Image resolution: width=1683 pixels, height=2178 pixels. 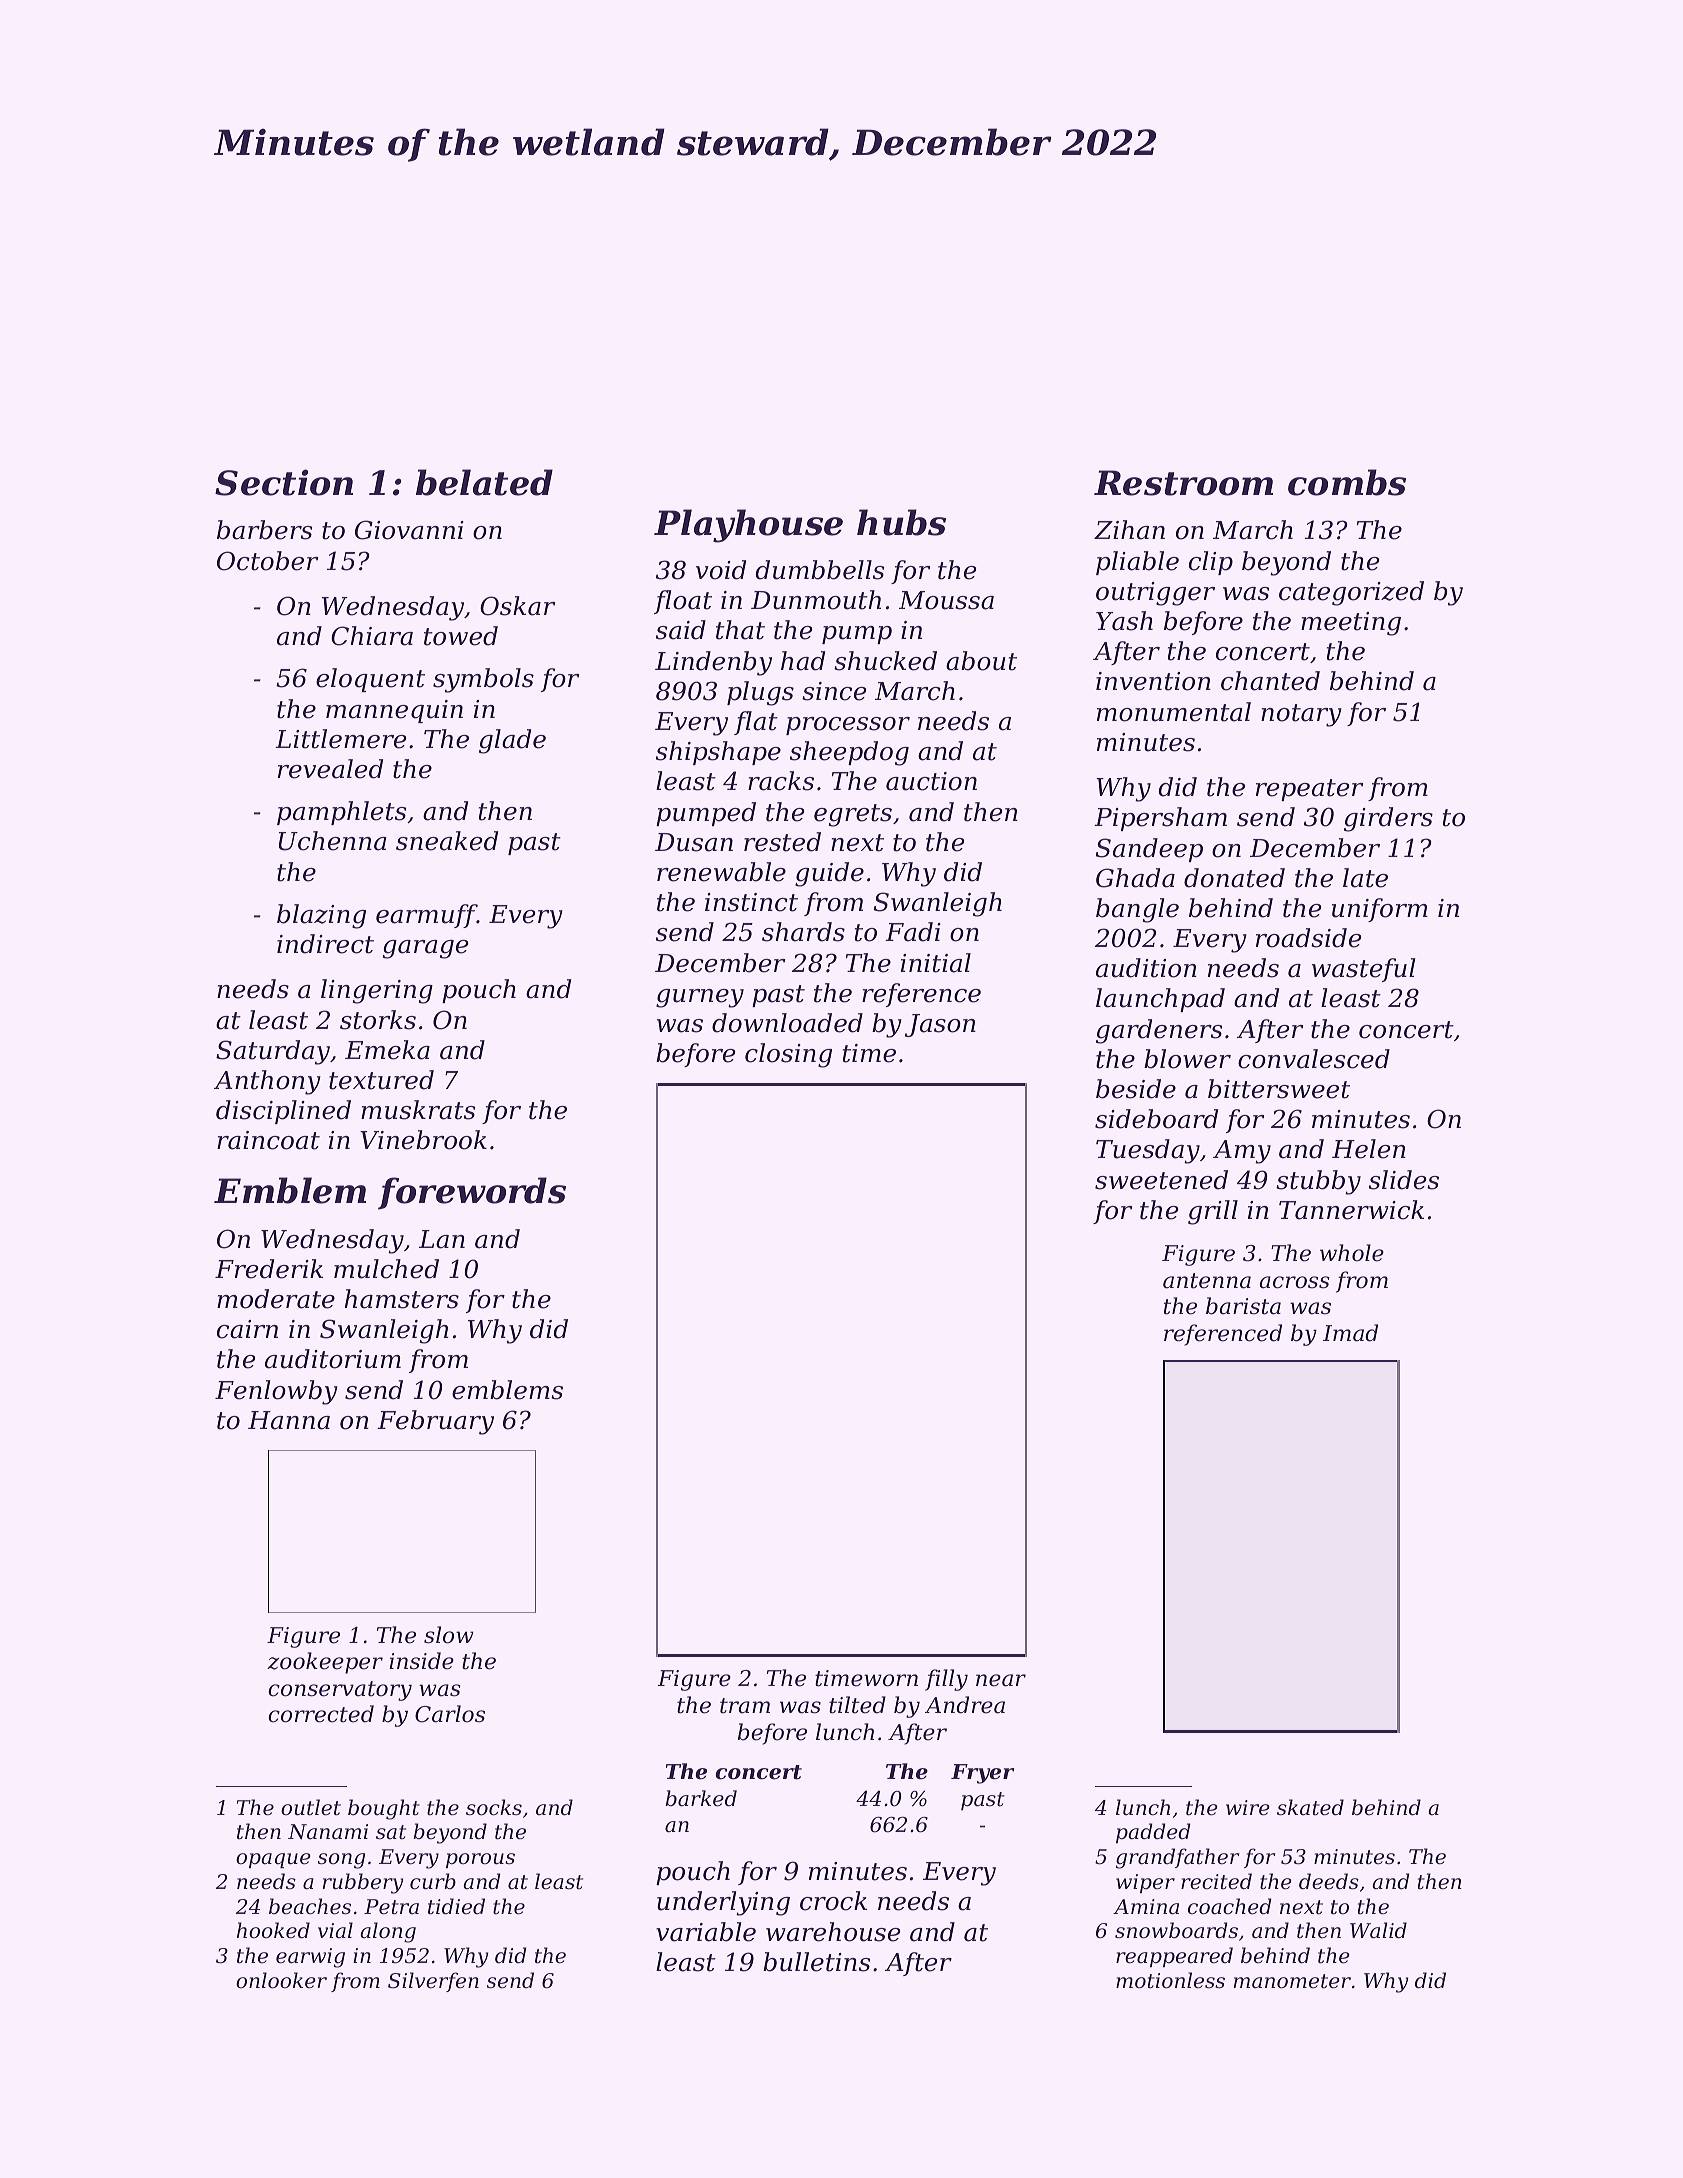 I want to click on Hanna, so click(x=289, y=1420).
